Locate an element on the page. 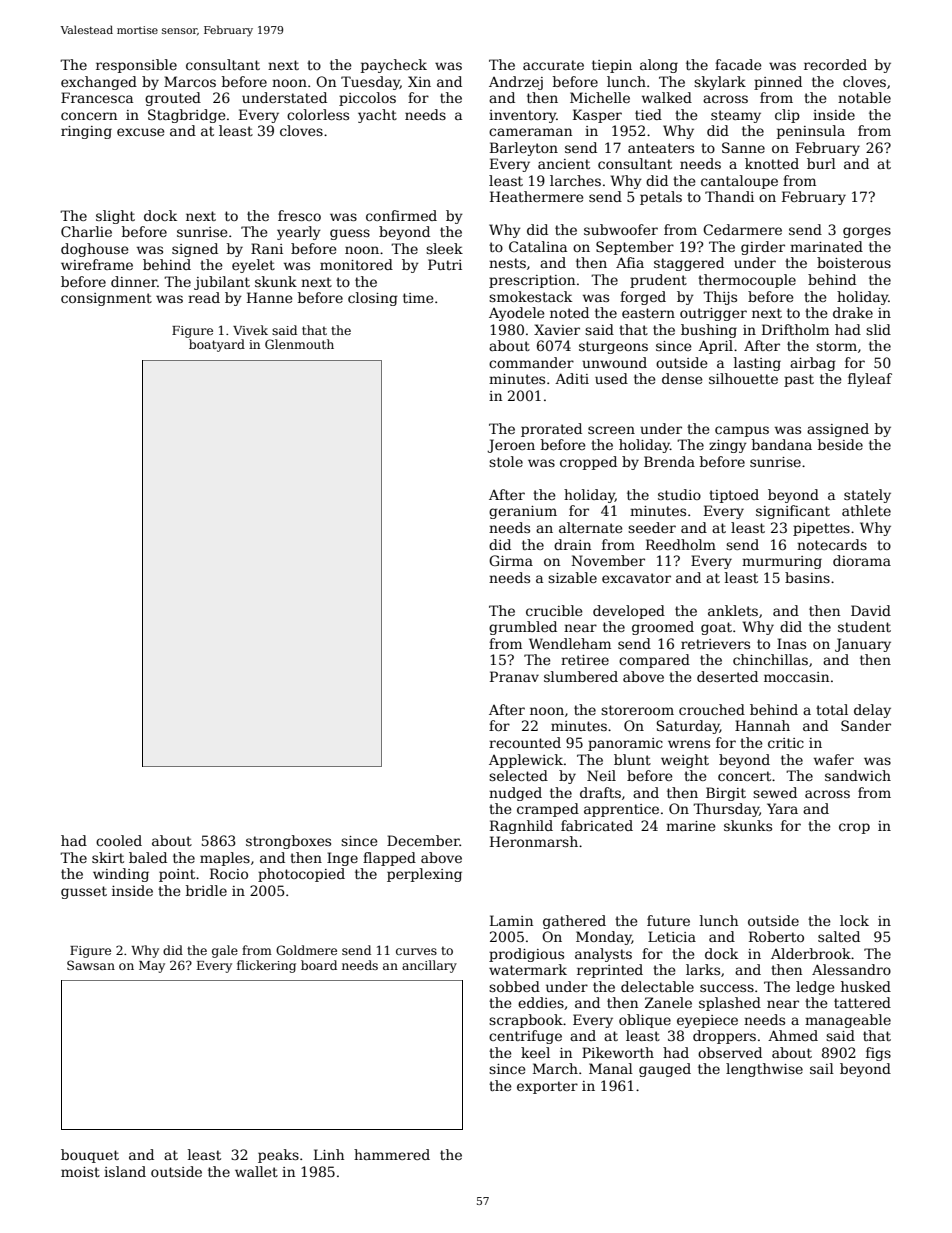  exporter is located at coordinates (547, 1087).
